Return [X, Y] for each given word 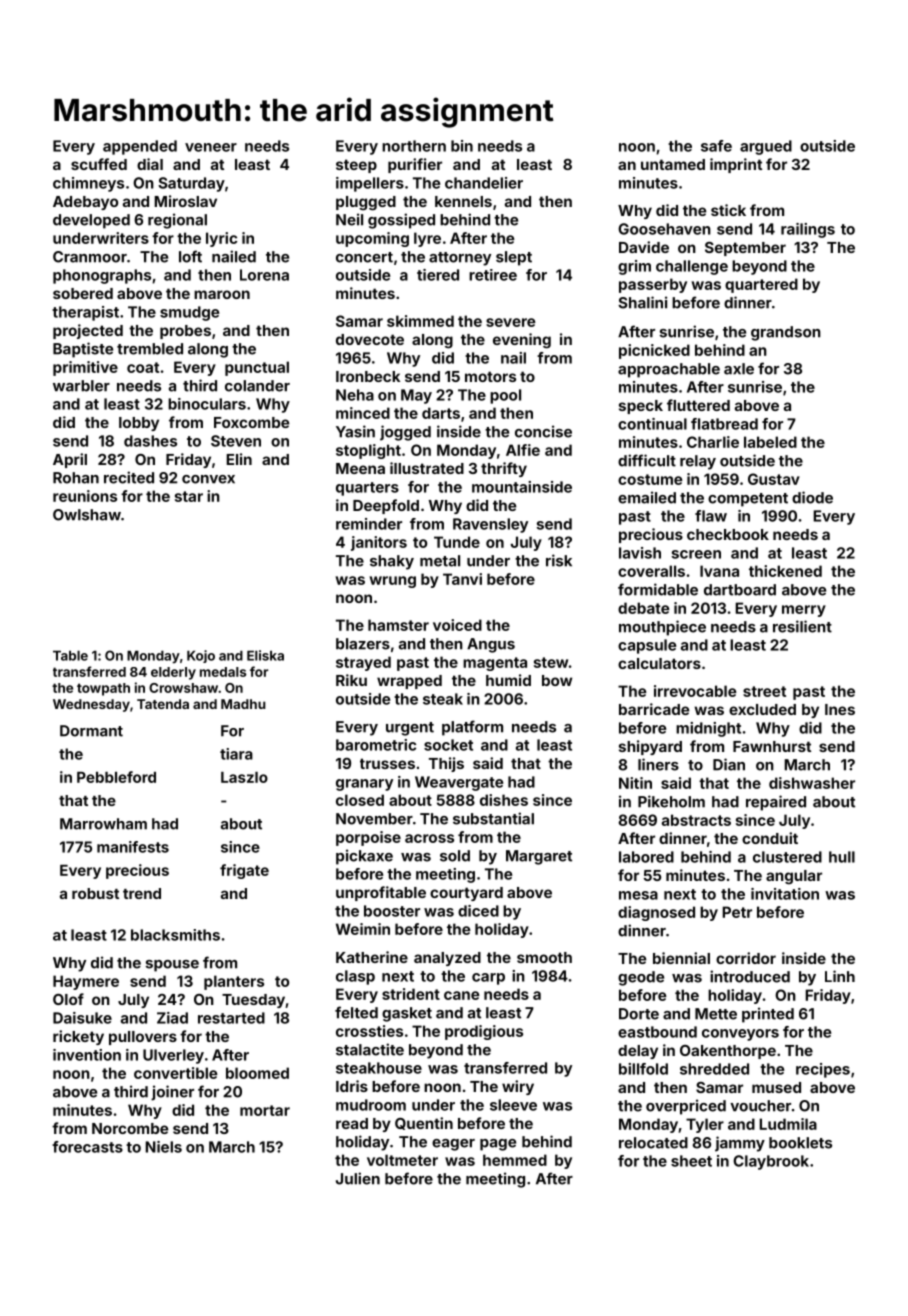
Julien [358, 1178]
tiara [236, 754]
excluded [762, 709]
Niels [163, 1147]
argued [766, 147]
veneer [211, 147]
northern [414, 146]
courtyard [466, 894]
